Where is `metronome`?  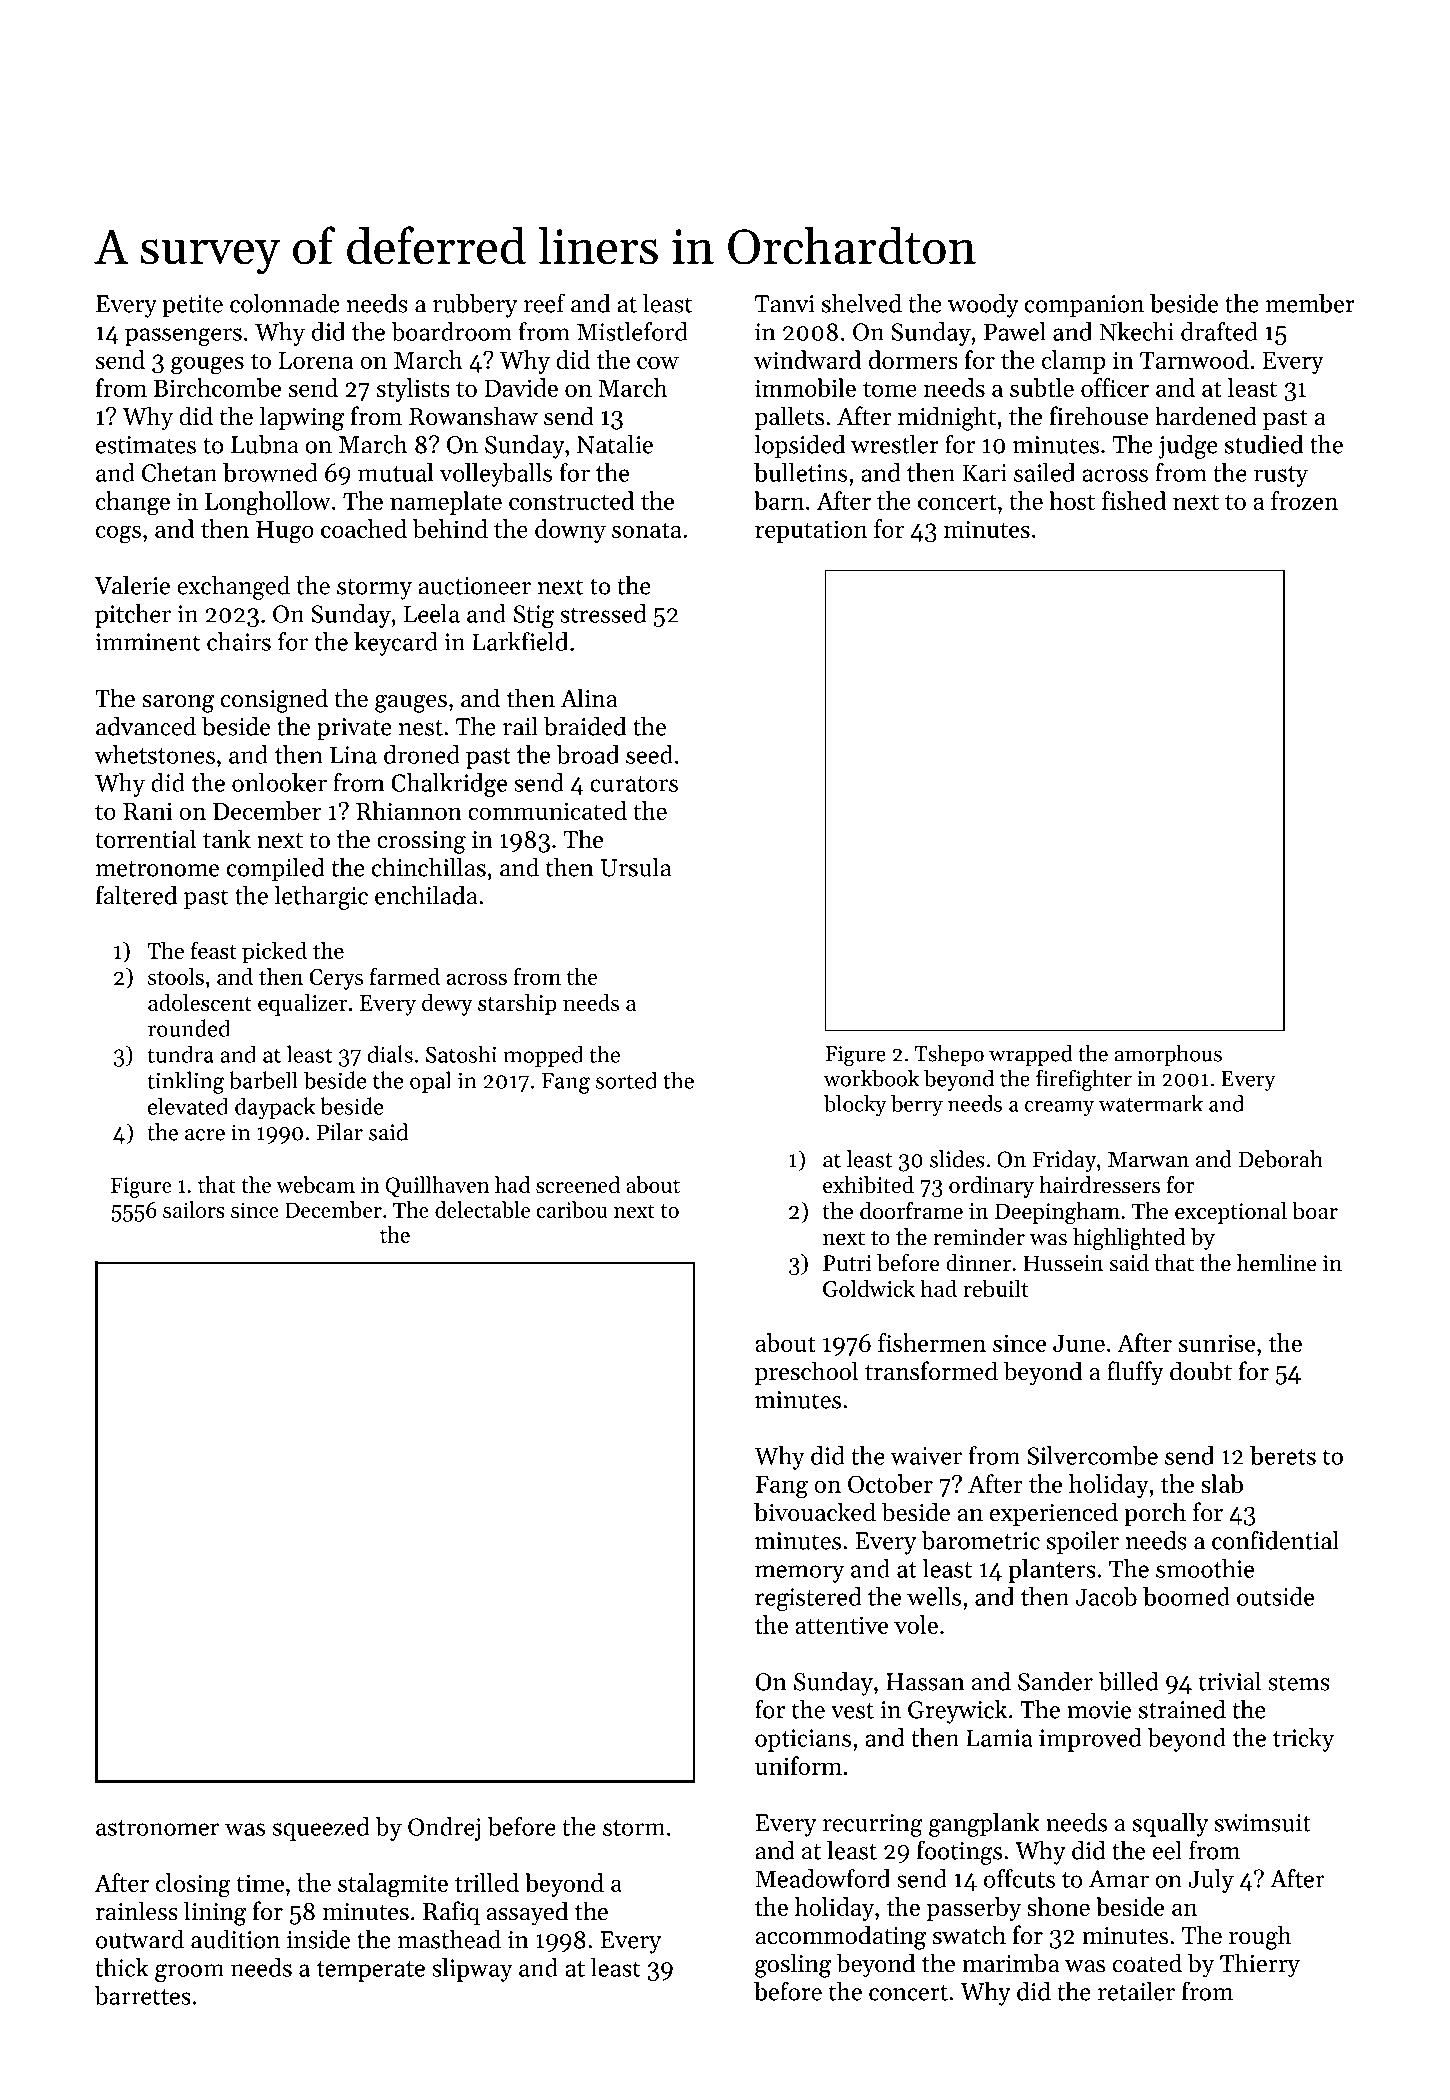
metronome is located at coordinates (157, 869).
